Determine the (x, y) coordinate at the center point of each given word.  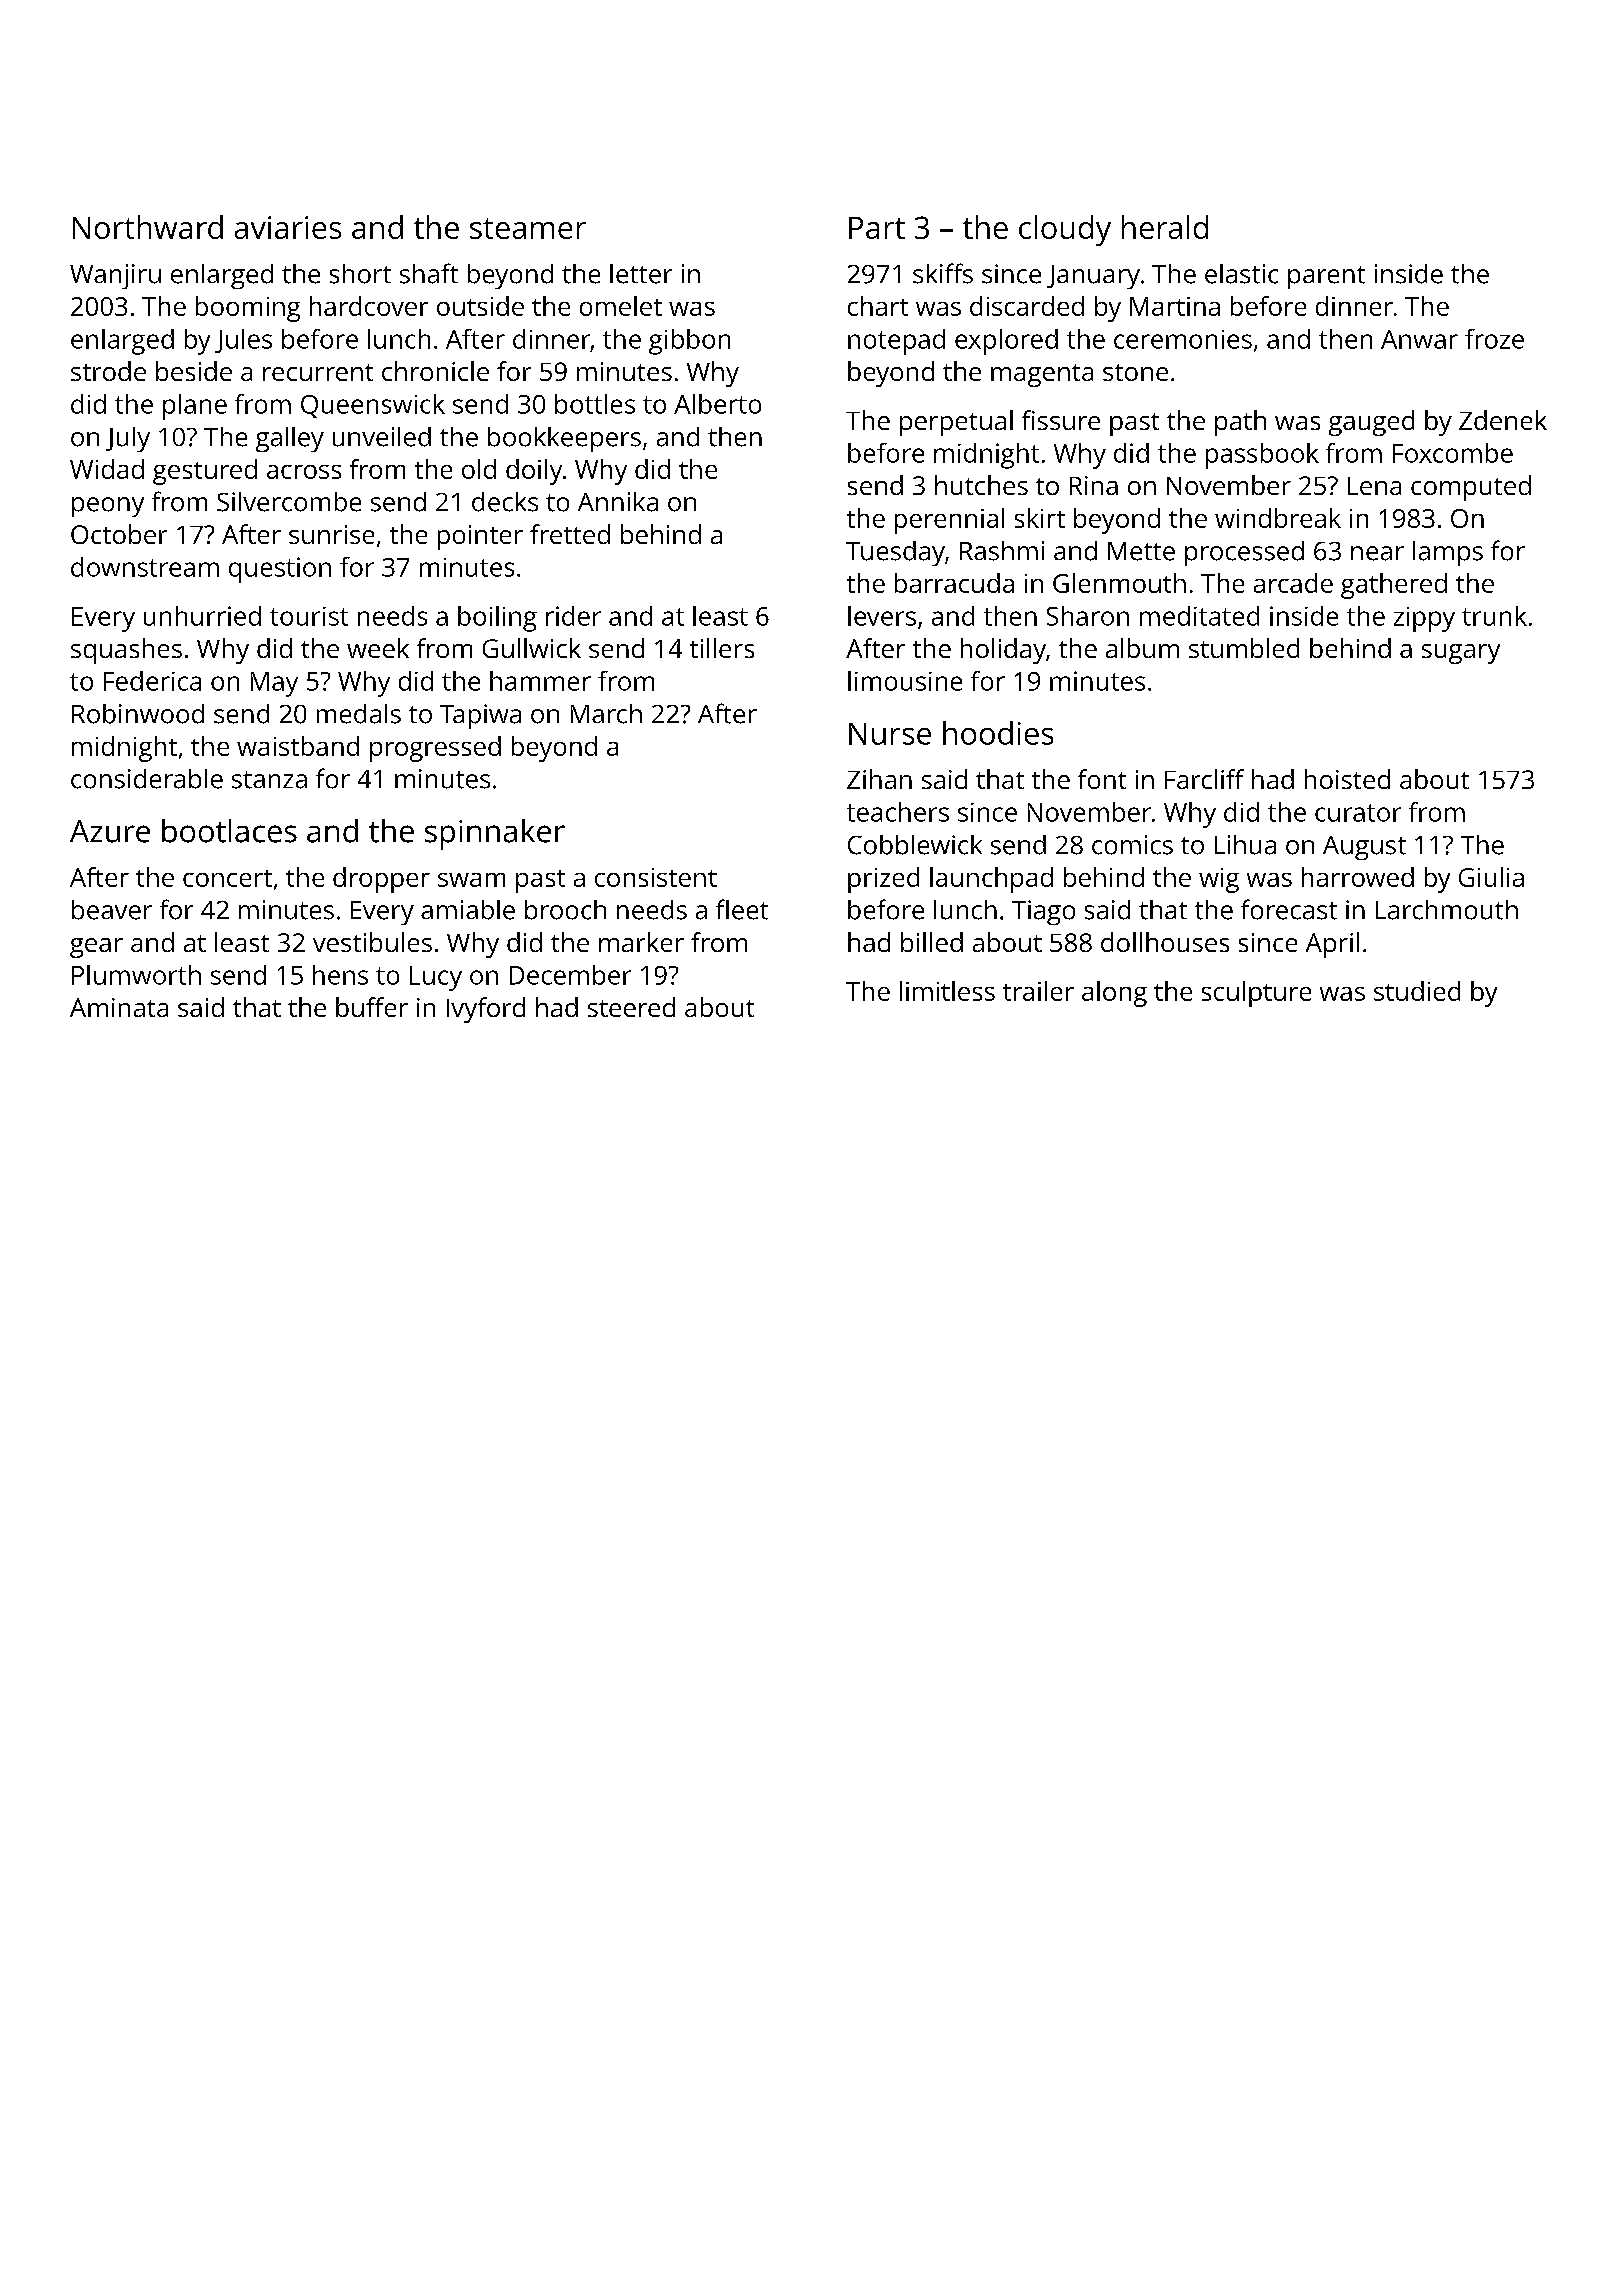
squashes (126, 651)
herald (1165, 227)
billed (932, 942)
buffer (372, 1007)
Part (877, 228)
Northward (148, 227)
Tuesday (895, 553)
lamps (1448, 553)
